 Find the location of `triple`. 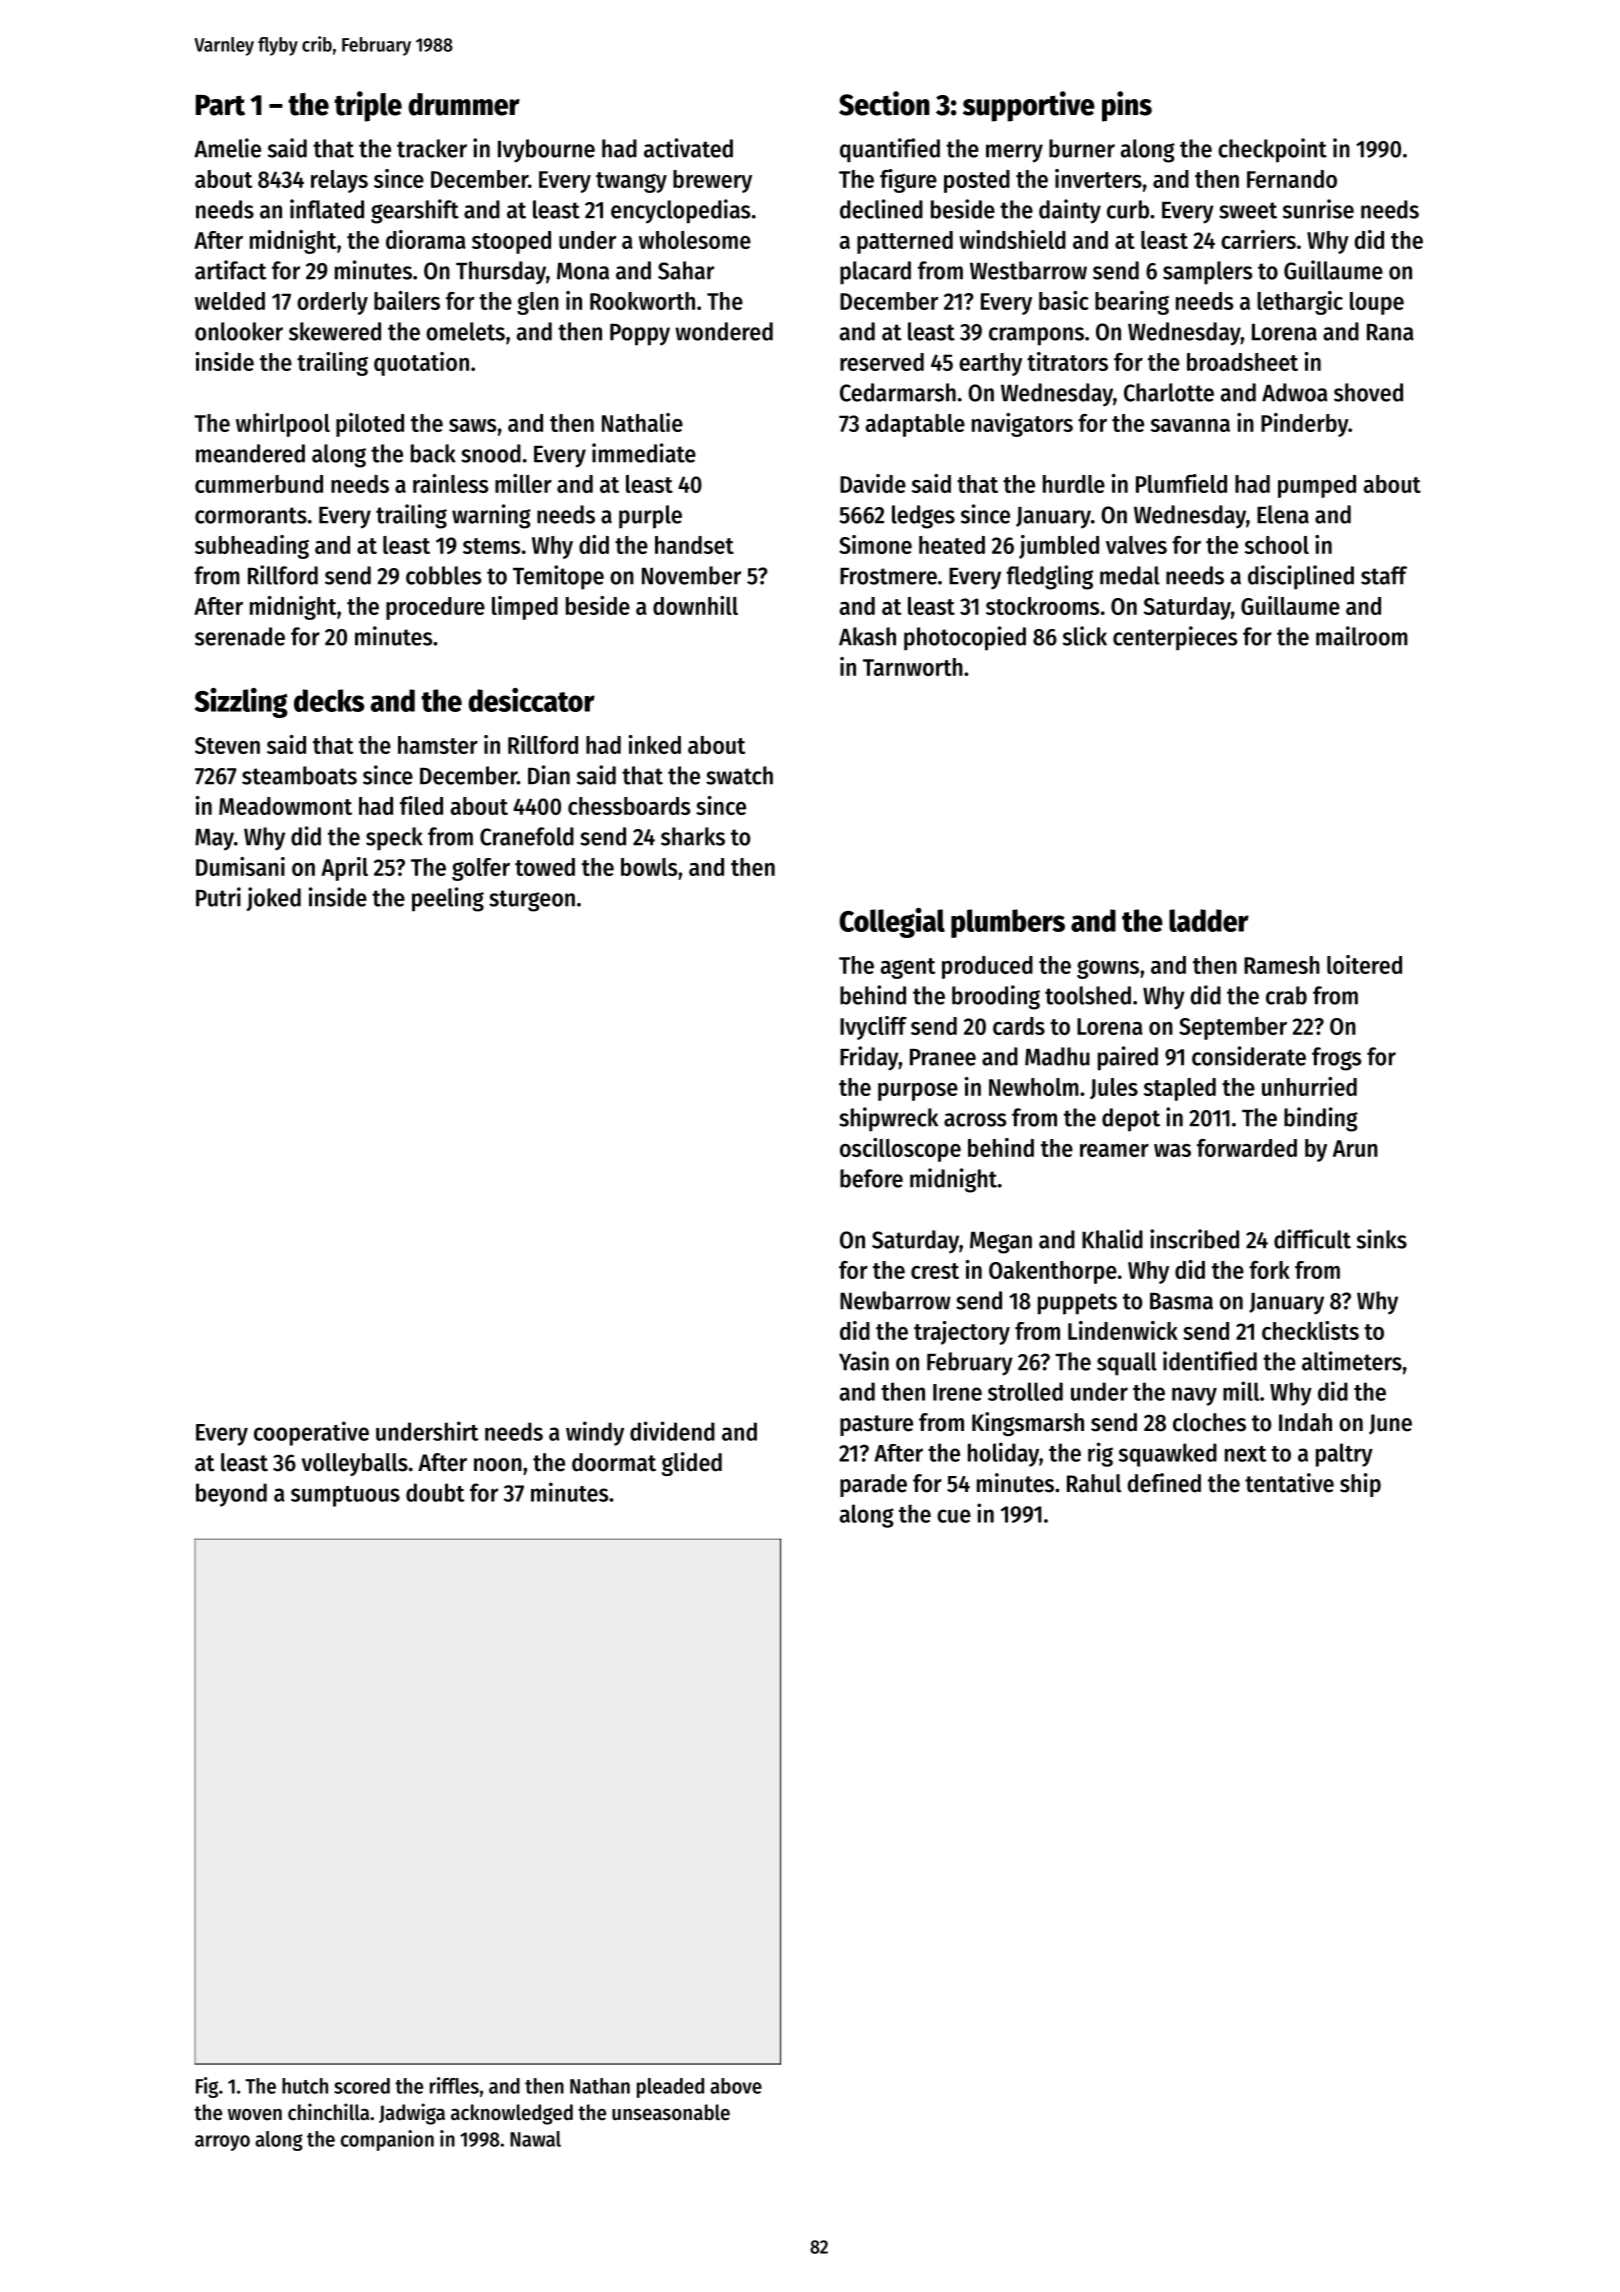

triple is located at coordinates (368, 106).
